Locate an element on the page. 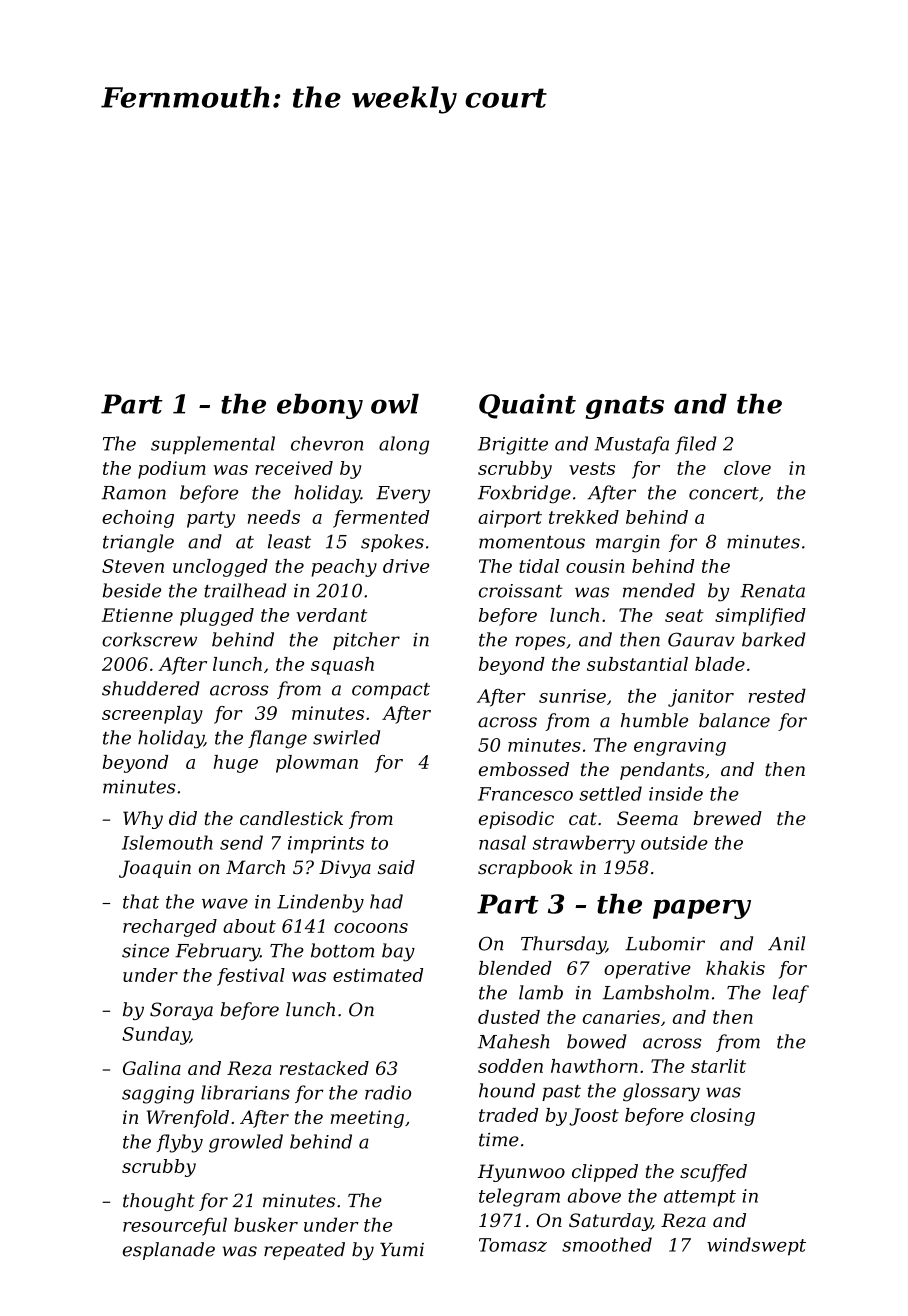  windswept is located at coordinates (756, 1246).
